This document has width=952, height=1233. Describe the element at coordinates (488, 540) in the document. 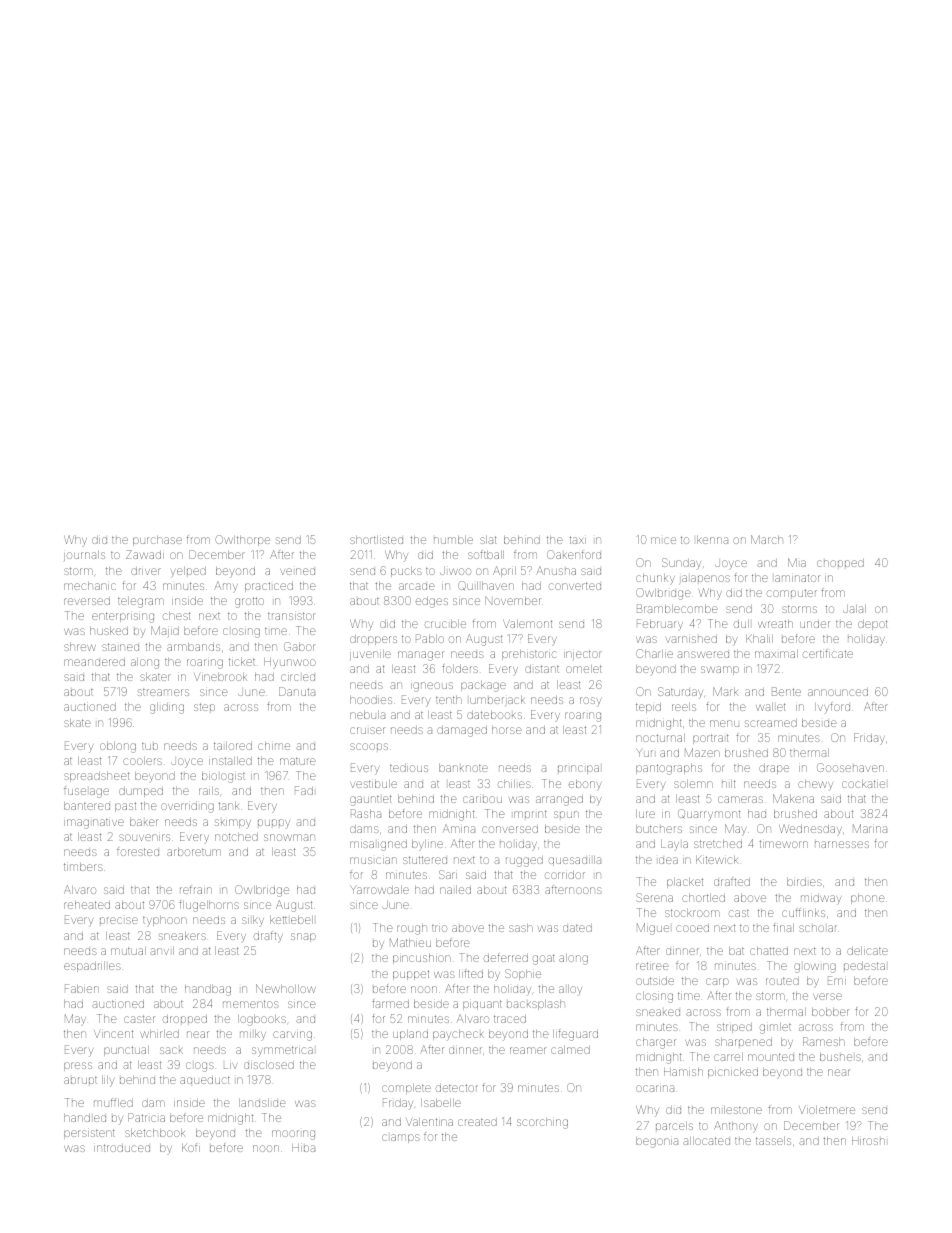

I see `slat` at that location.
